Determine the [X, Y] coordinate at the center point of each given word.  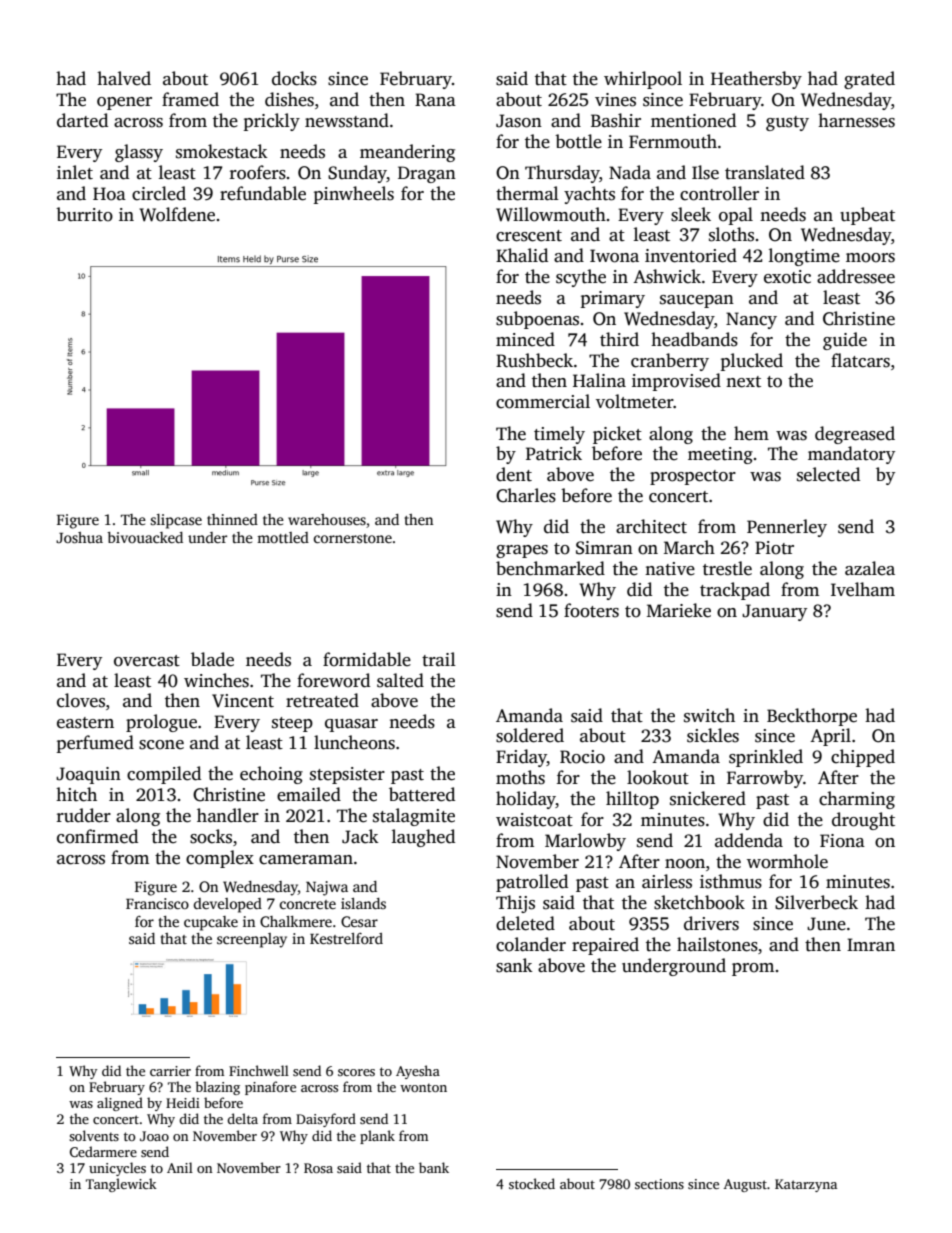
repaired [605, 946]
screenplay [252, 940]
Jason [519, 121]
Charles [526, 495]
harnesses [856, 120]
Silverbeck [816, 902]
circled [159, 193]
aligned [120, 1104]
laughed [423, 838]
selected [828, 474]
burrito [84, 214]
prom [753, 969]
